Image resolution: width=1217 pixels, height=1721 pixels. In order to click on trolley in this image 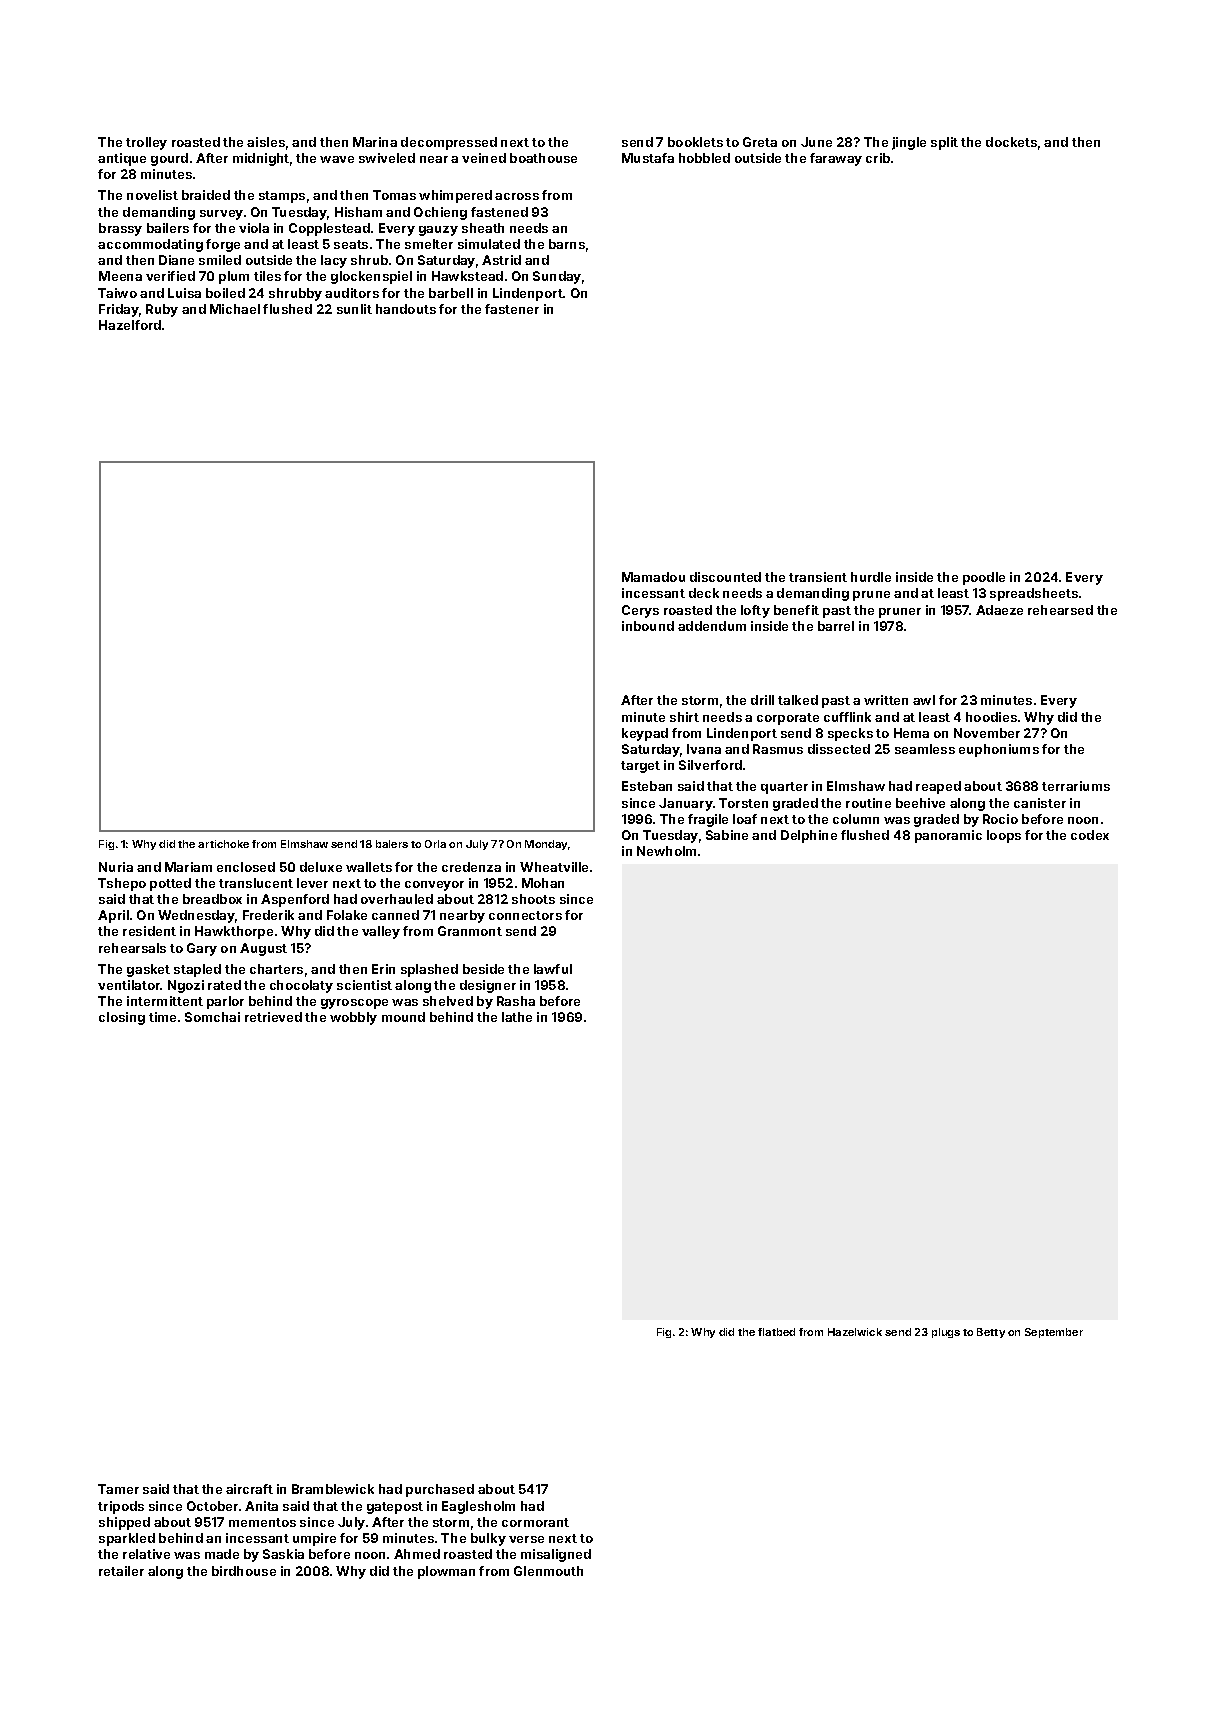, I will do `click(146, 143)`.
